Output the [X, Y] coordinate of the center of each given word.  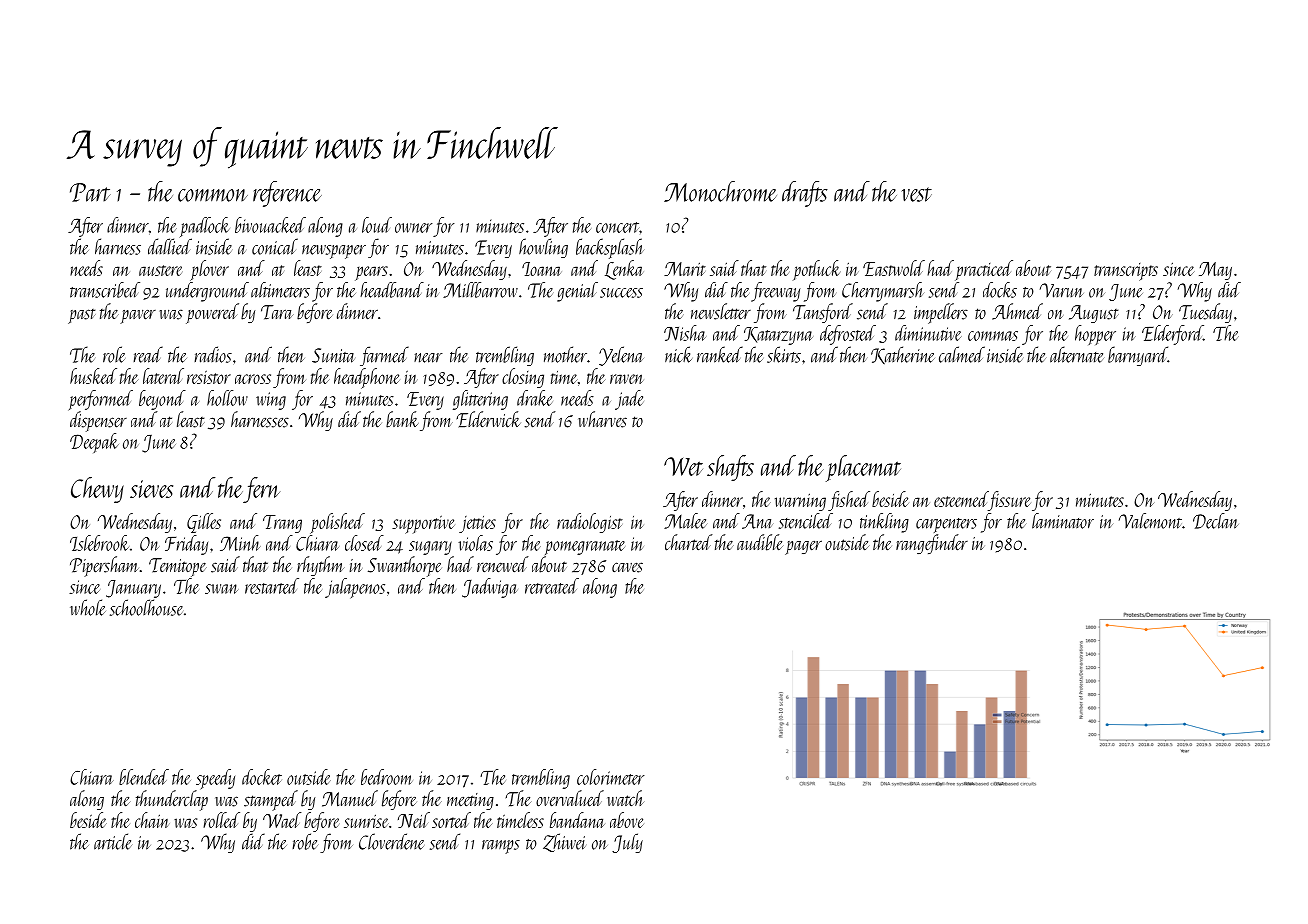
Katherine [903, 355]
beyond [162, 400]
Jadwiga [489, 588]
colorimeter [611, 777]
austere [160, 270]
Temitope [178, 567]
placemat [863, 468]
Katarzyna [778, 336]
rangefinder [932, 544]
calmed [962, 354]
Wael [282, 820]
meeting [470, 801]
